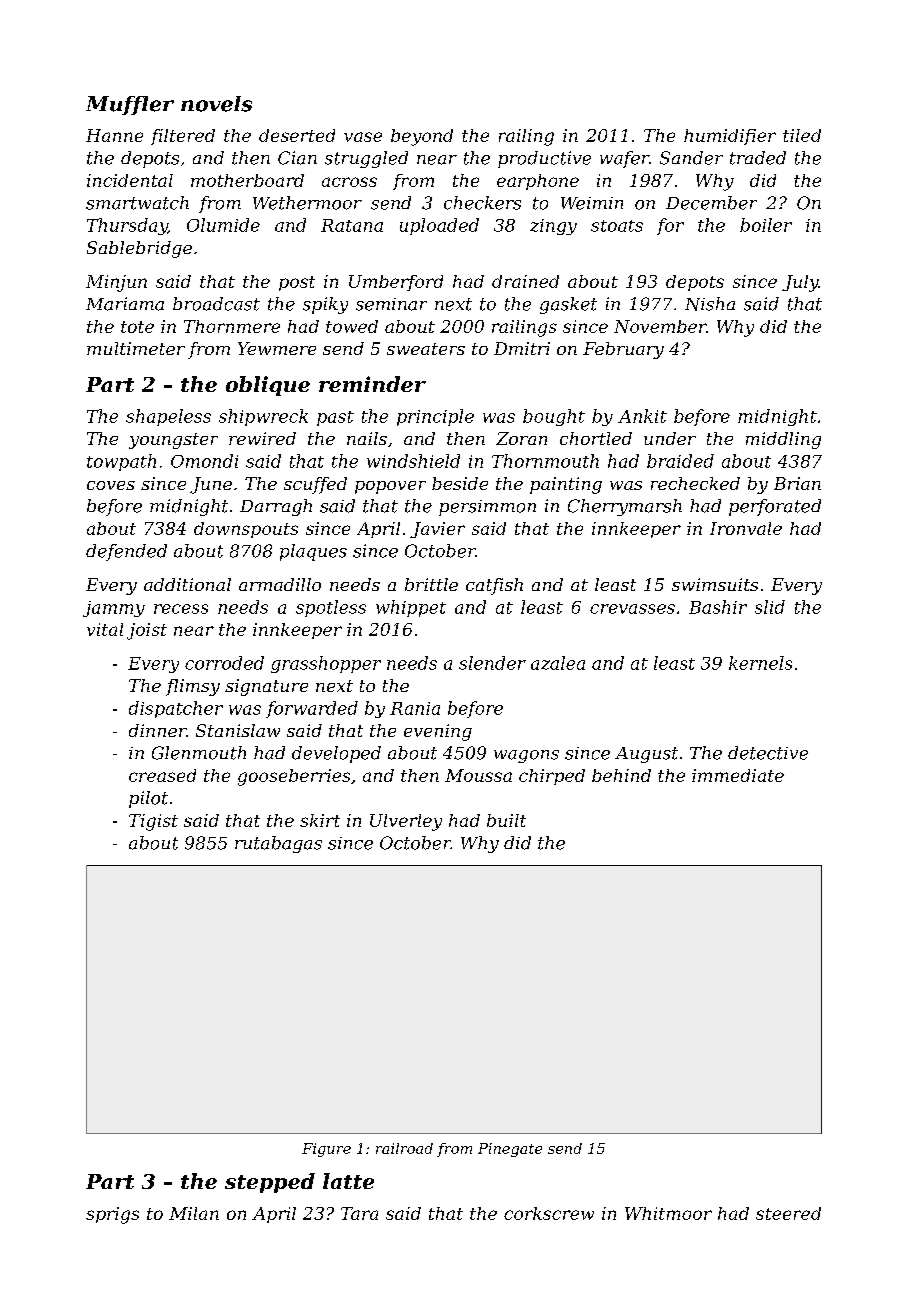  Describe the element at coordinates (112, 1215) in the screenshot. I see `sprigs` at that location.
